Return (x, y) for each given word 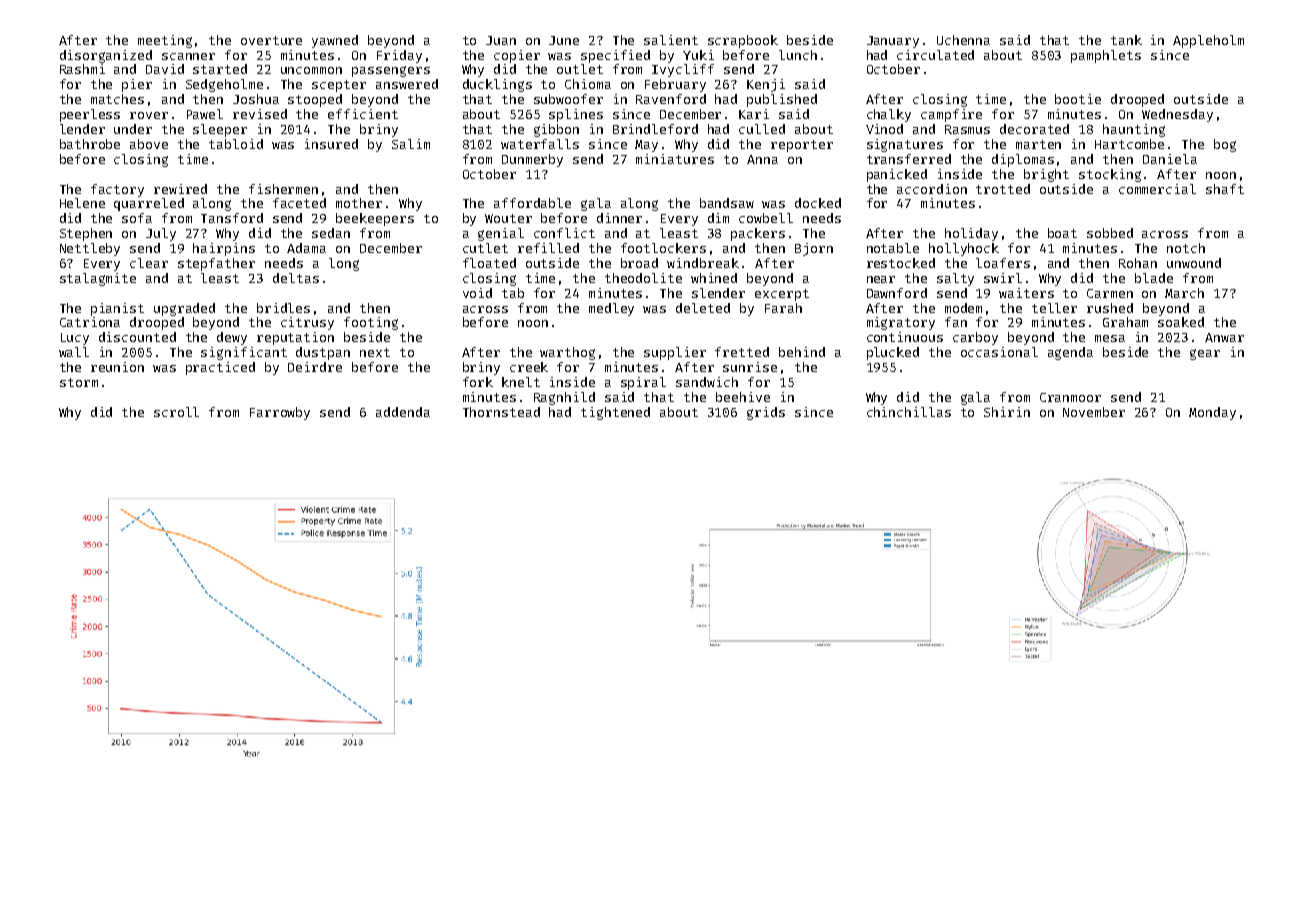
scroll (176, 412)
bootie (1078, 99)
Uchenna (963, 40)
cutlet (485, 248)
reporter (802, 146)
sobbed (1110, 233)
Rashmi (82, 69)
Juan (501, 40)
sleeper (220, 130)
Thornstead (501, 412)
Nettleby (90, 249)
